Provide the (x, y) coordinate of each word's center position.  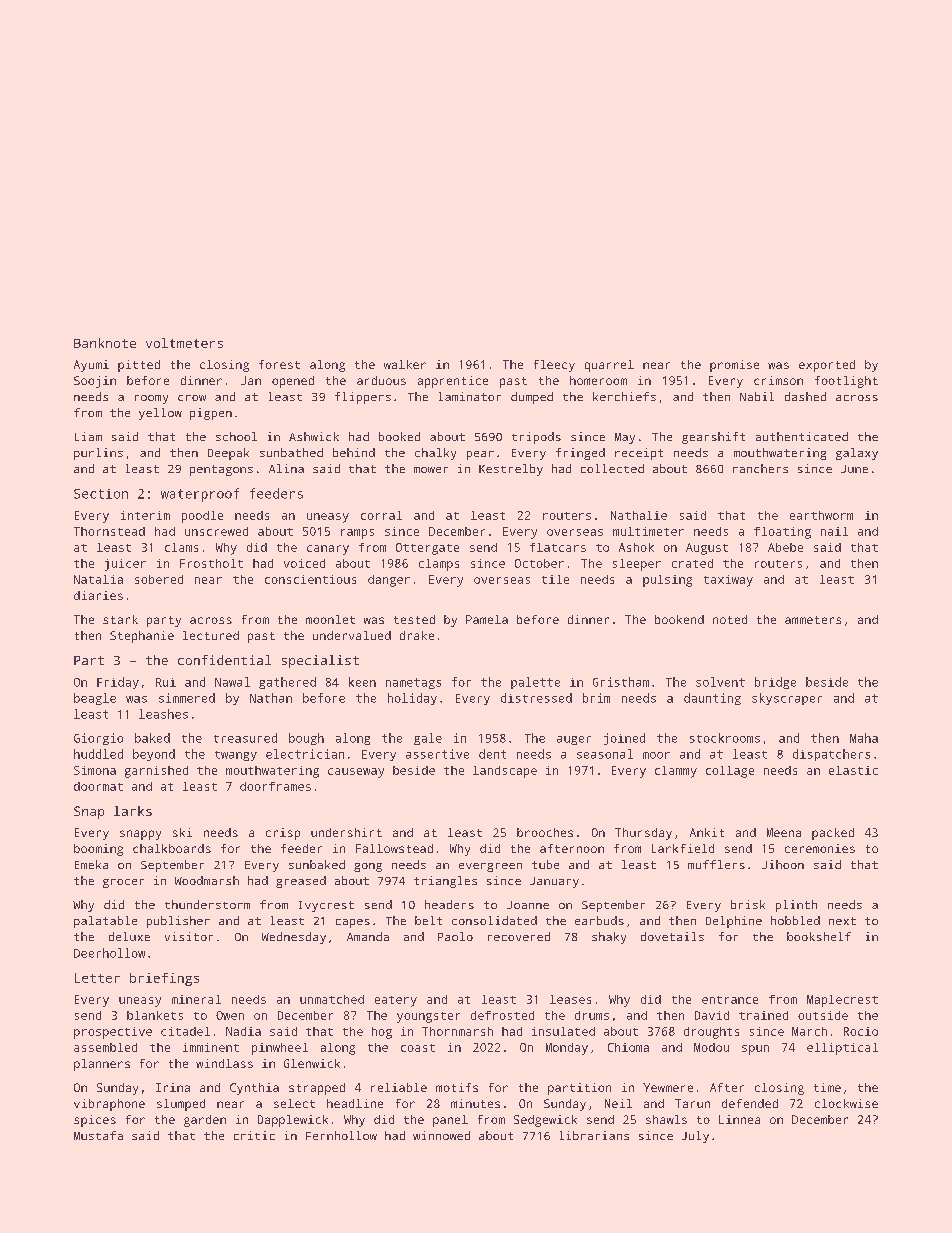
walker (405, 364)
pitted (139, 366)
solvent (720, 682)
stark (120, 619)
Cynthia (254, 1089)
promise (734, 366)
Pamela (487, 619)
